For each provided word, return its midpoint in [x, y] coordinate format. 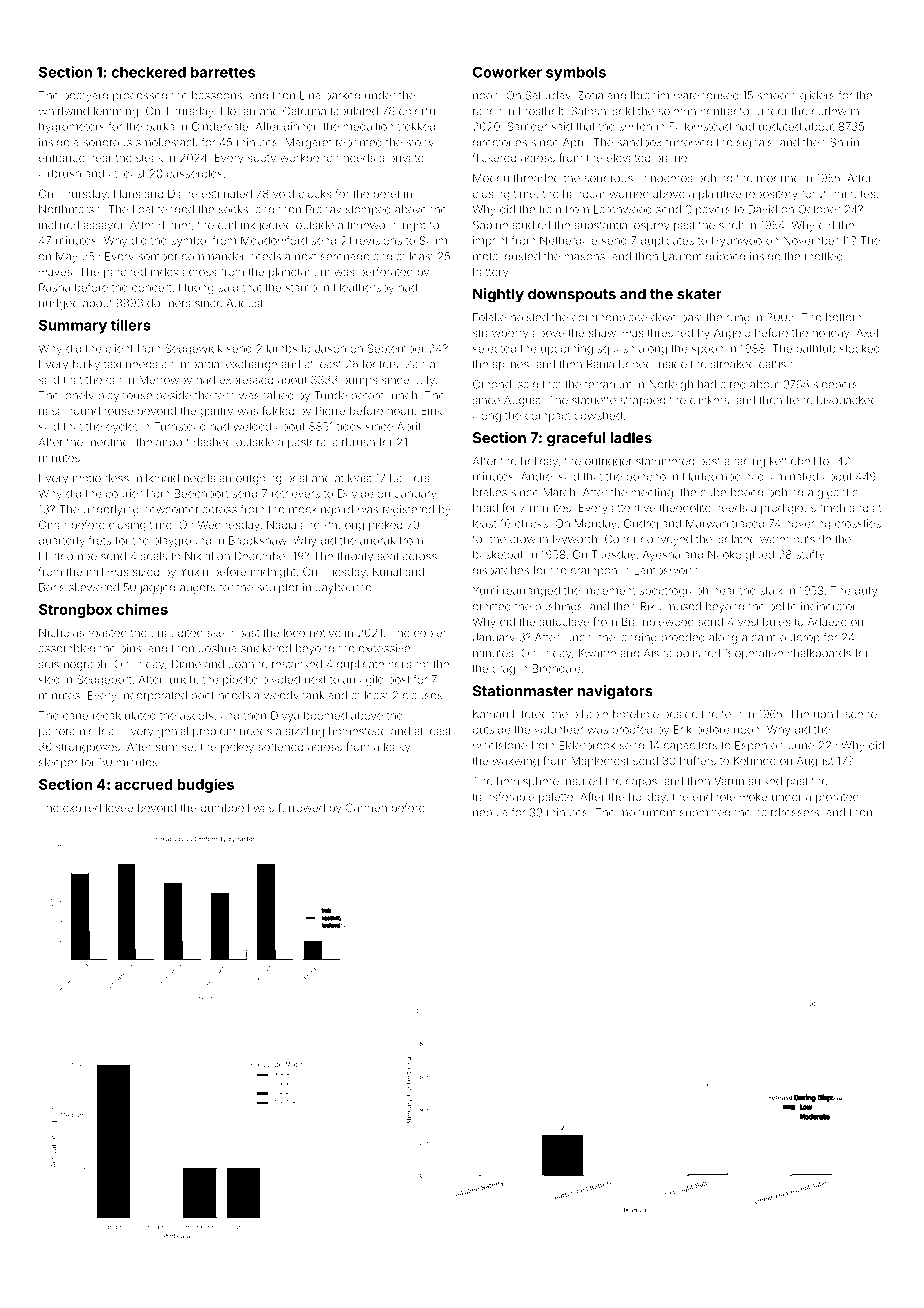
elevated [628, 157]
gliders [817, 96]
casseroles [195, 173]
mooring [778, 179]
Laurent [682, 256]
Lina [310, 95]
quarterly [62, 541]
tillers [131, 325]
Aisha [658, 653]
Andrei [537, 476]
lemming [116, 112]
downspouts [572, 295]
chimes [142, 609]
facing [749, 462]
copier [430, 633]
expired [82, 808]
